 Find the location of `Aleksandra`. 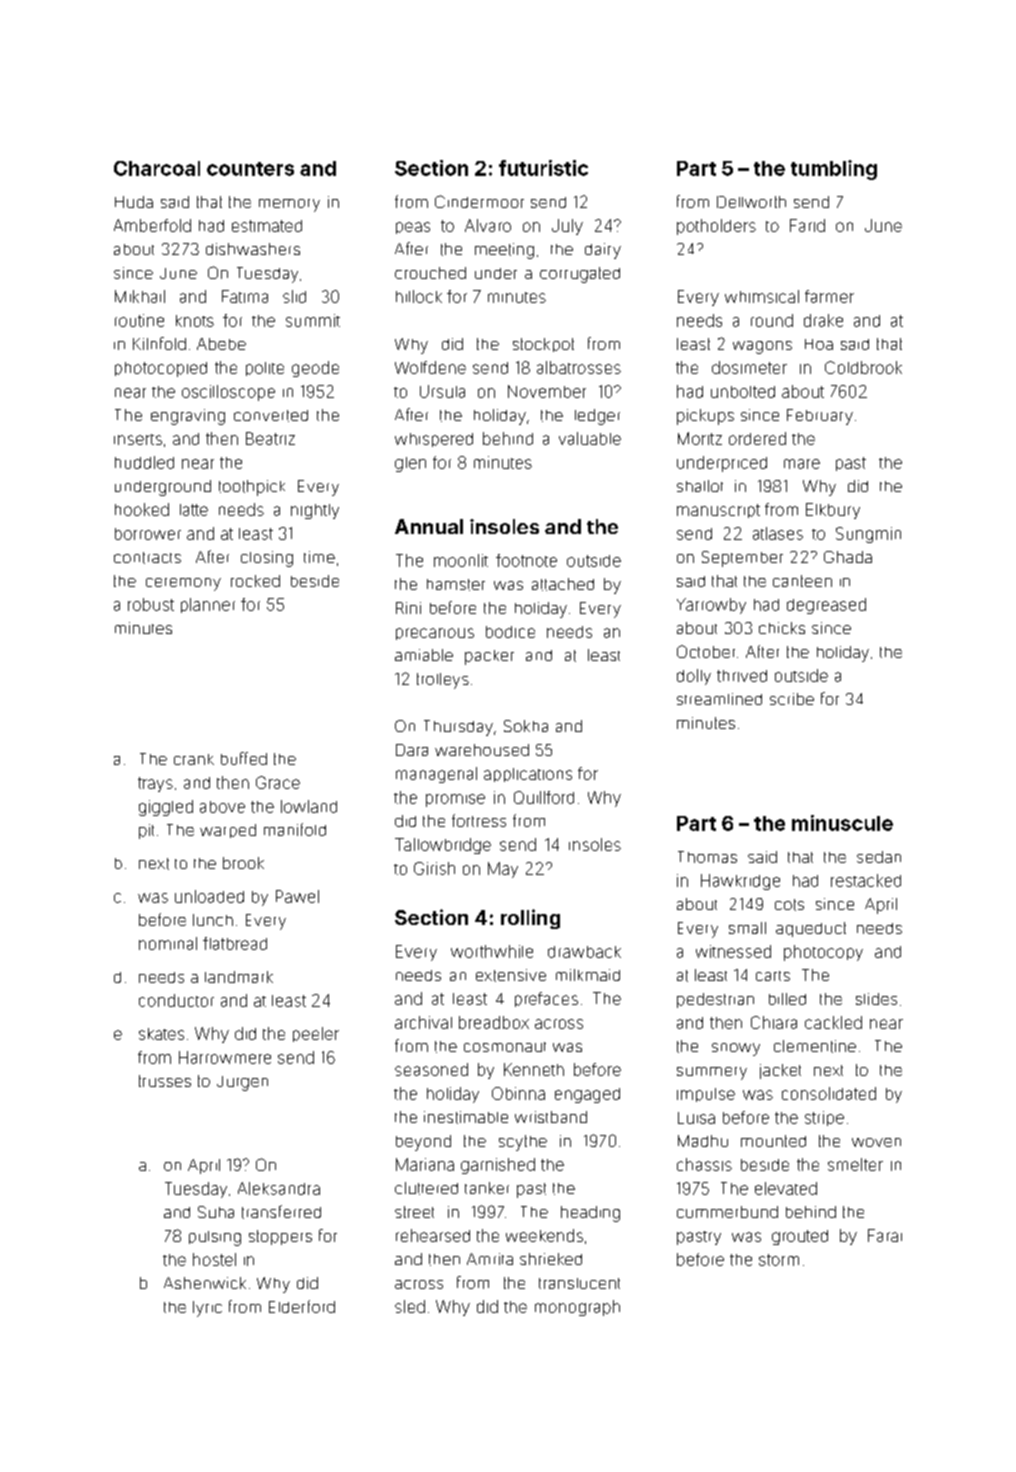

Aleksandra is located at coordinates (279, 1188).
